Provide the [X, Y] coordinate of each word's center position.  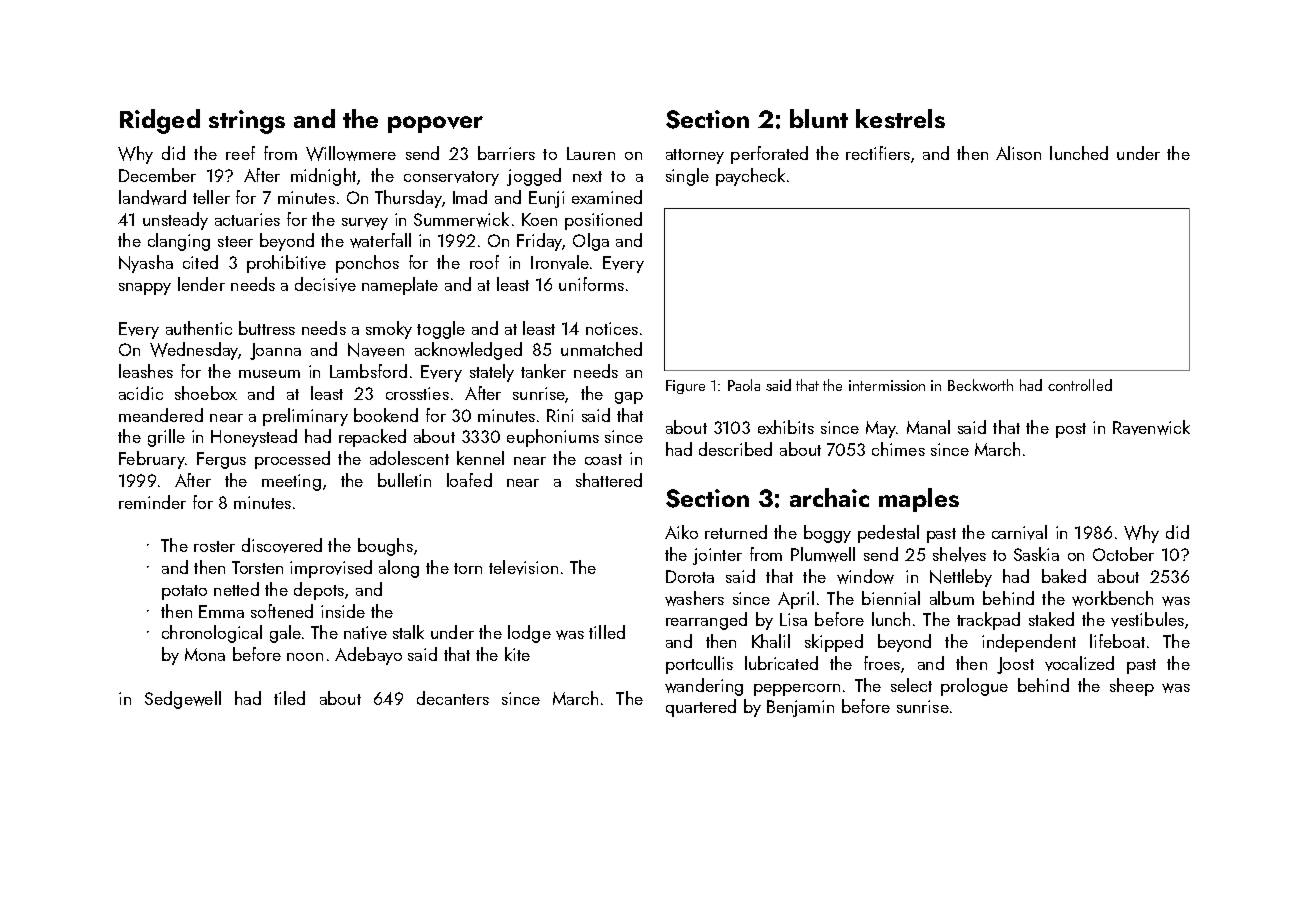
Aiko [681, 532]
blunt [819, 118]
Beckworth [980, 385]
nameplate [400, 286]
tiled [289, 698]
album [952, 598]
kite [517, 654]
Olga [591, 242]
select [911, 685]
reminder [152, 502]
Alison [1018, 153]
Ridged [160, 121]
